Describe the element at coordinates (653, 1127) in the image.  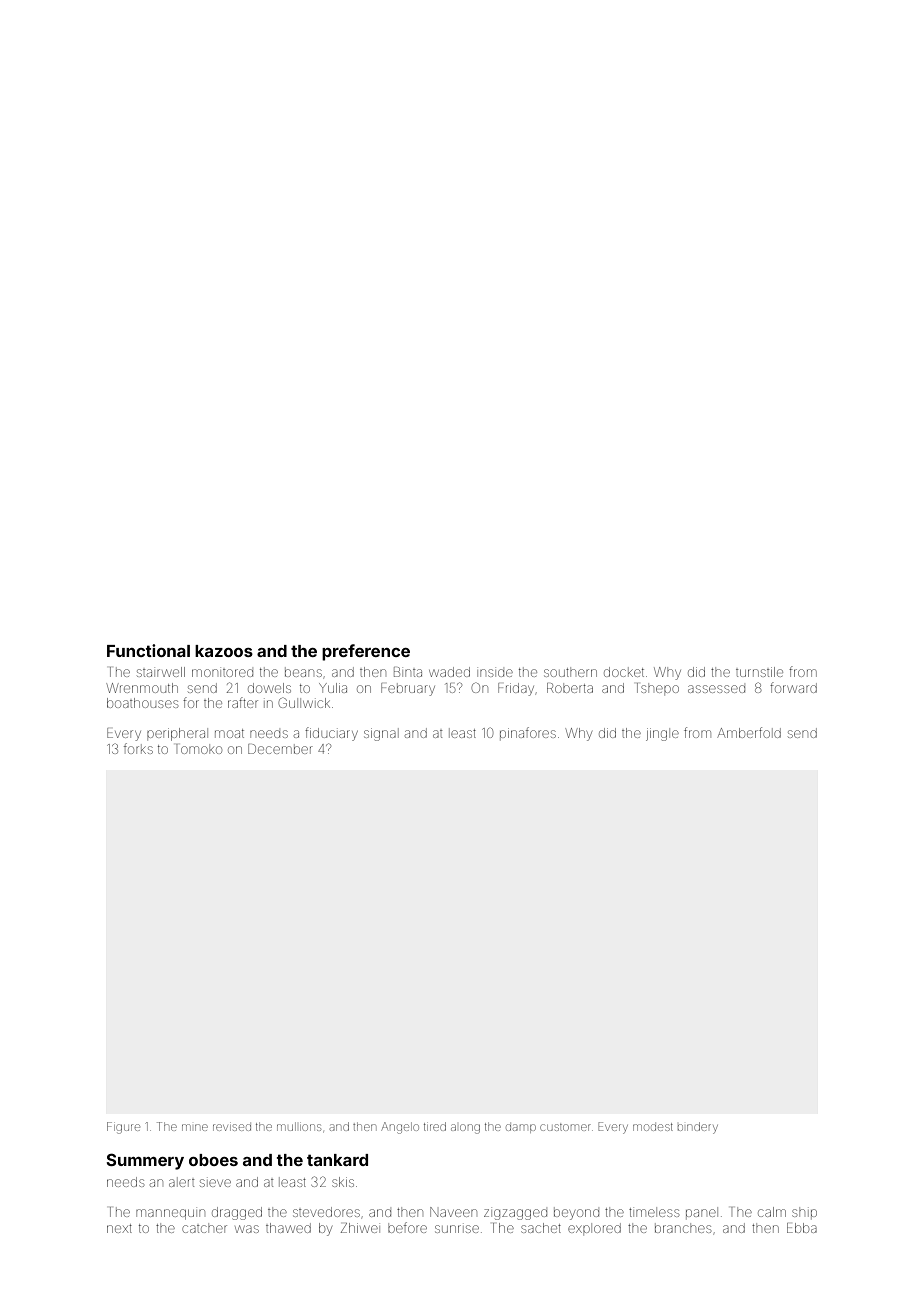
I see `modest` at that location.
